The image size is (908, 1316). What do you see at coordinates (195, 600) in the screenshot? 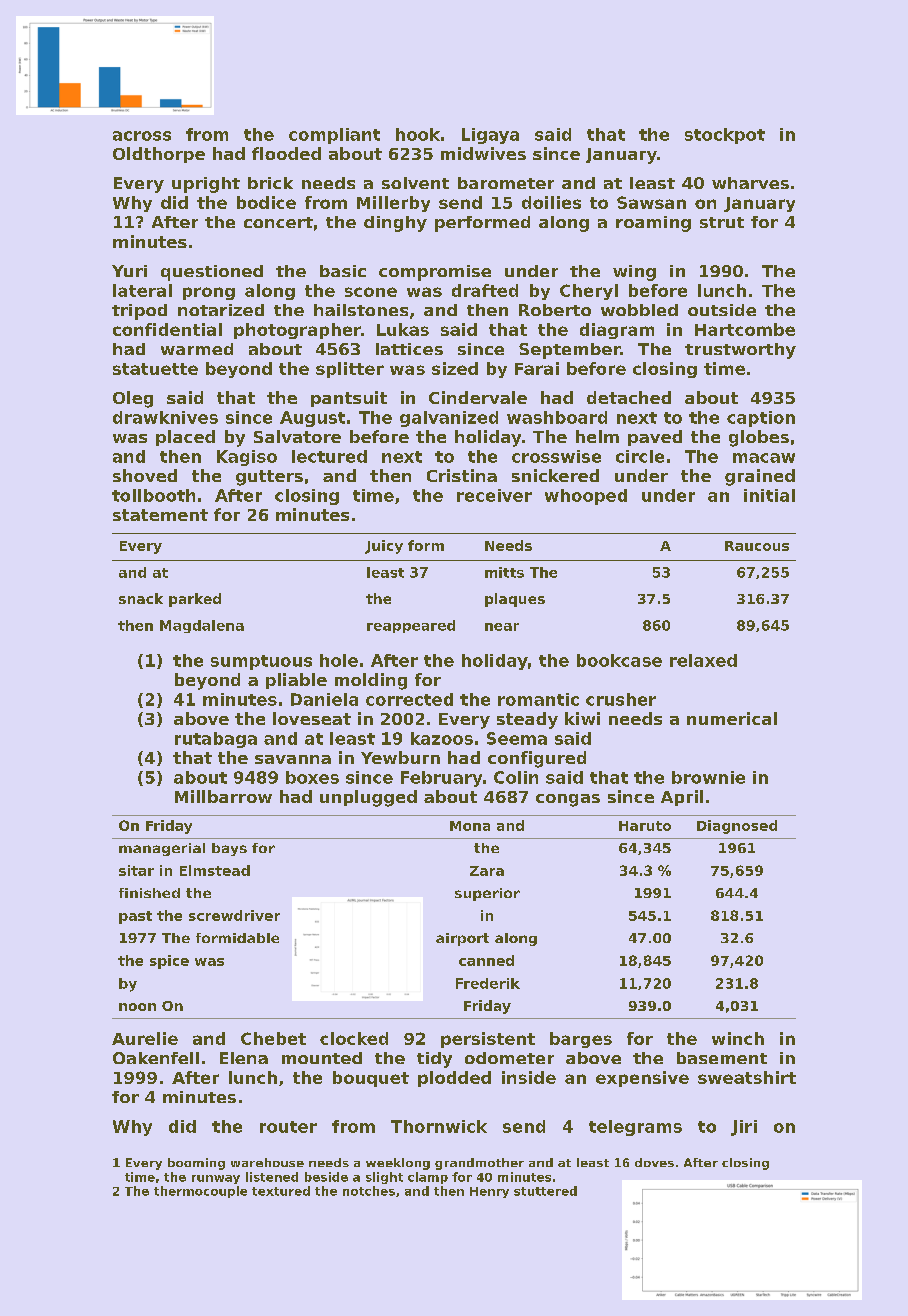
I see `parked` at bounding box center [195, 600].
